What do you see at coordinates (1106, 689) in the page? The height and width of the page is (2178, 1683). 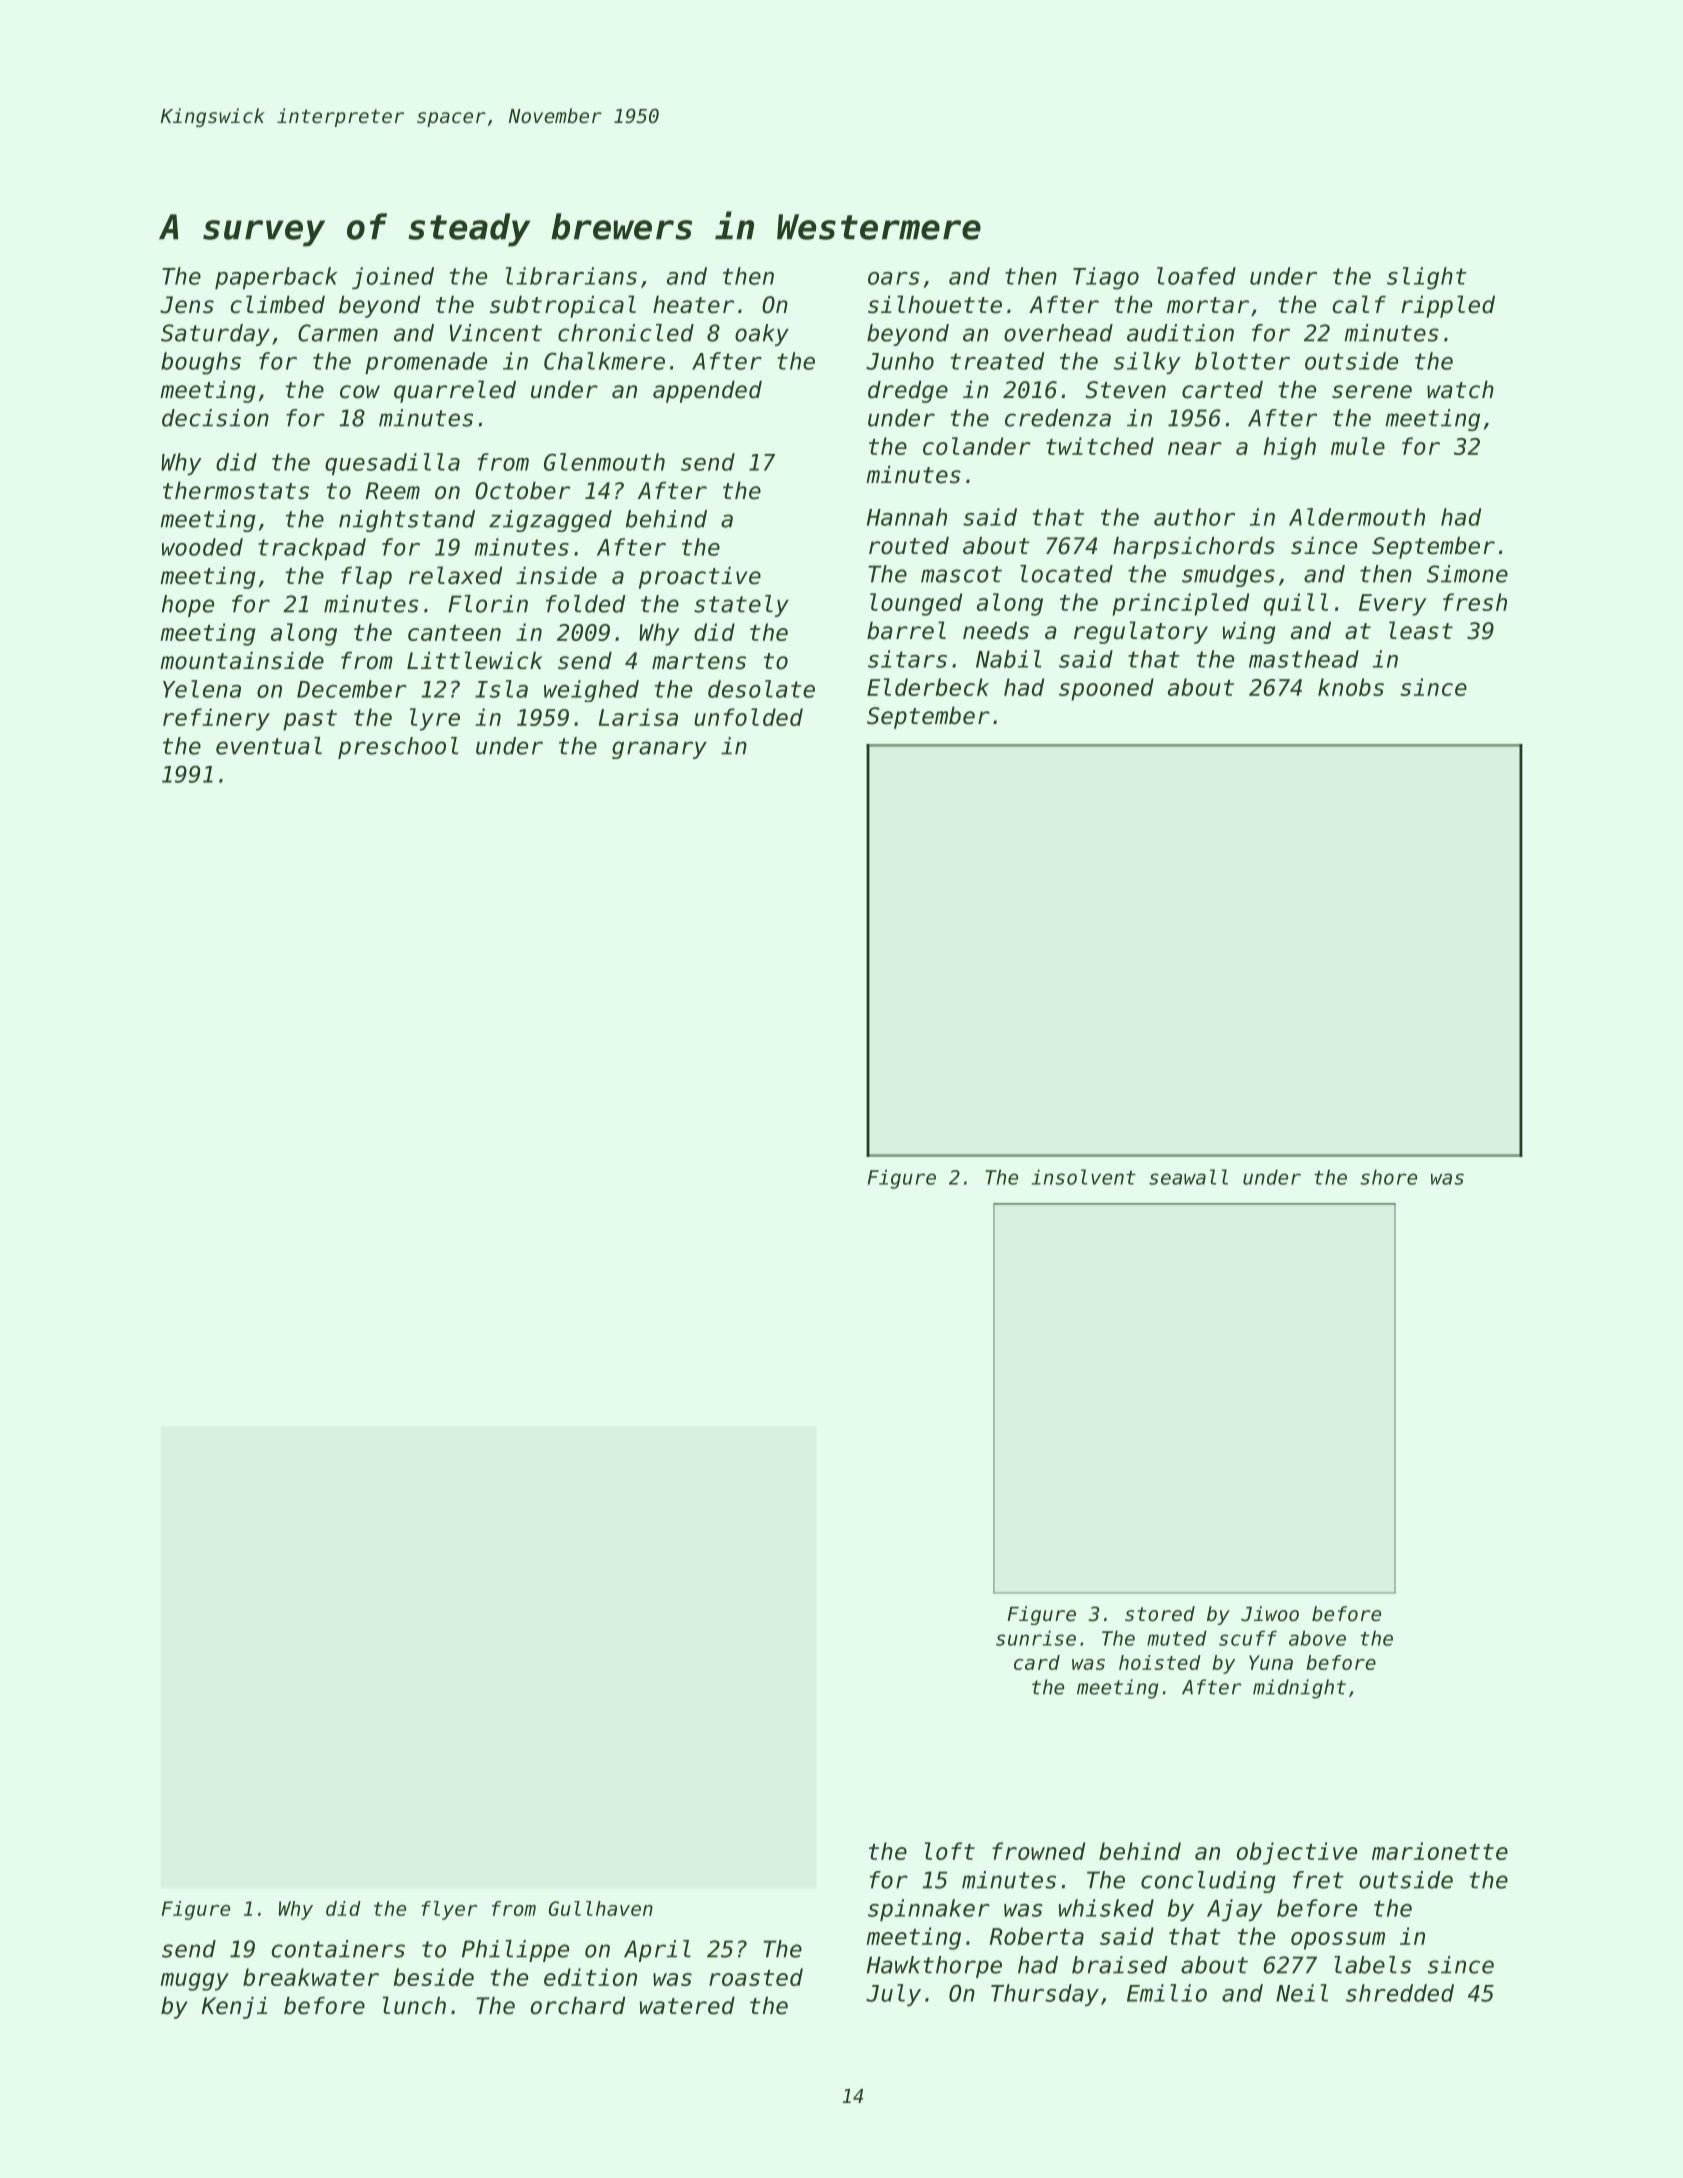 I see `spooned` at bounding box center [1106, 689].
